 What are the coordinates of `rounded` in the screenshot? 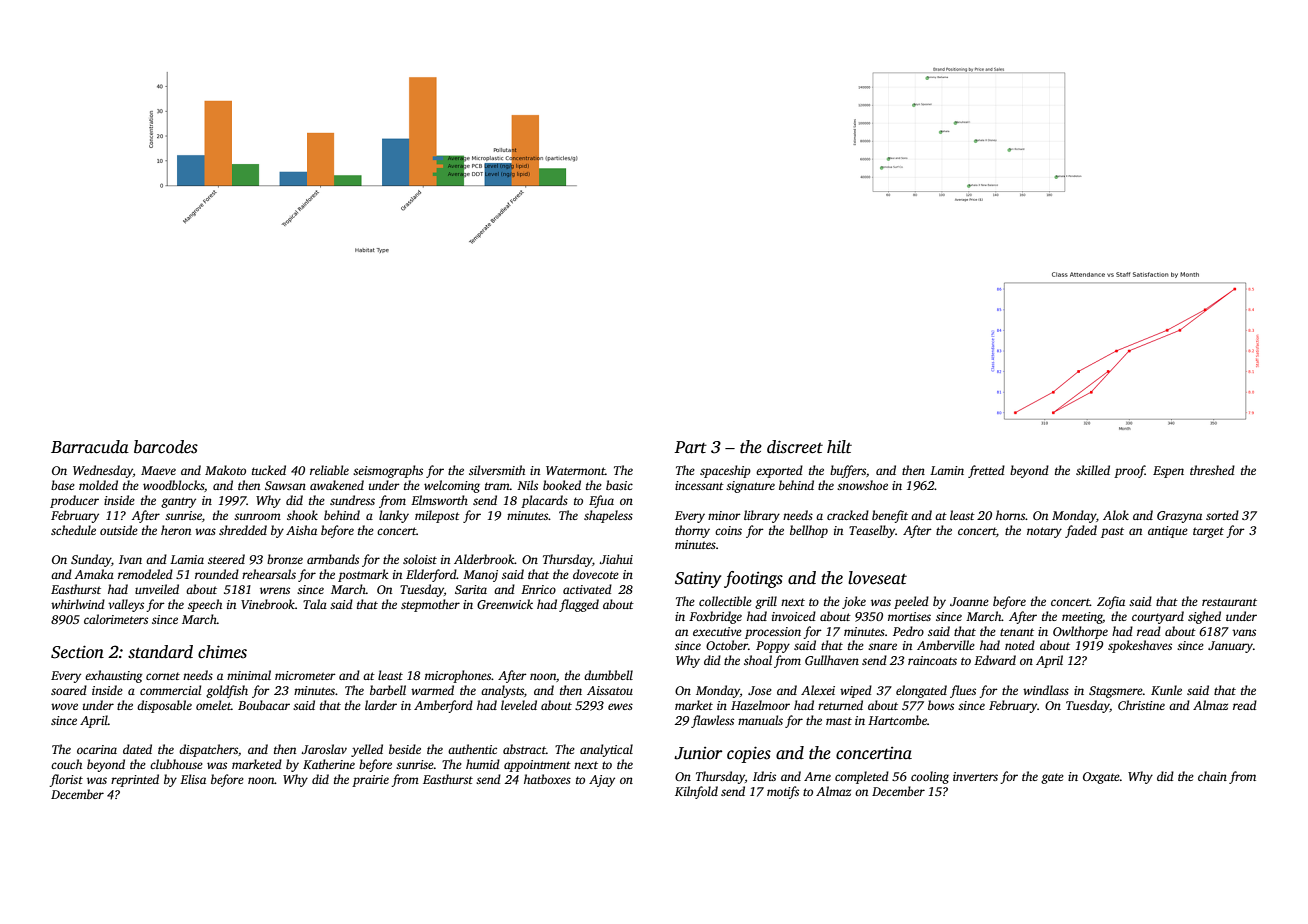 It's located at (217, 574).
